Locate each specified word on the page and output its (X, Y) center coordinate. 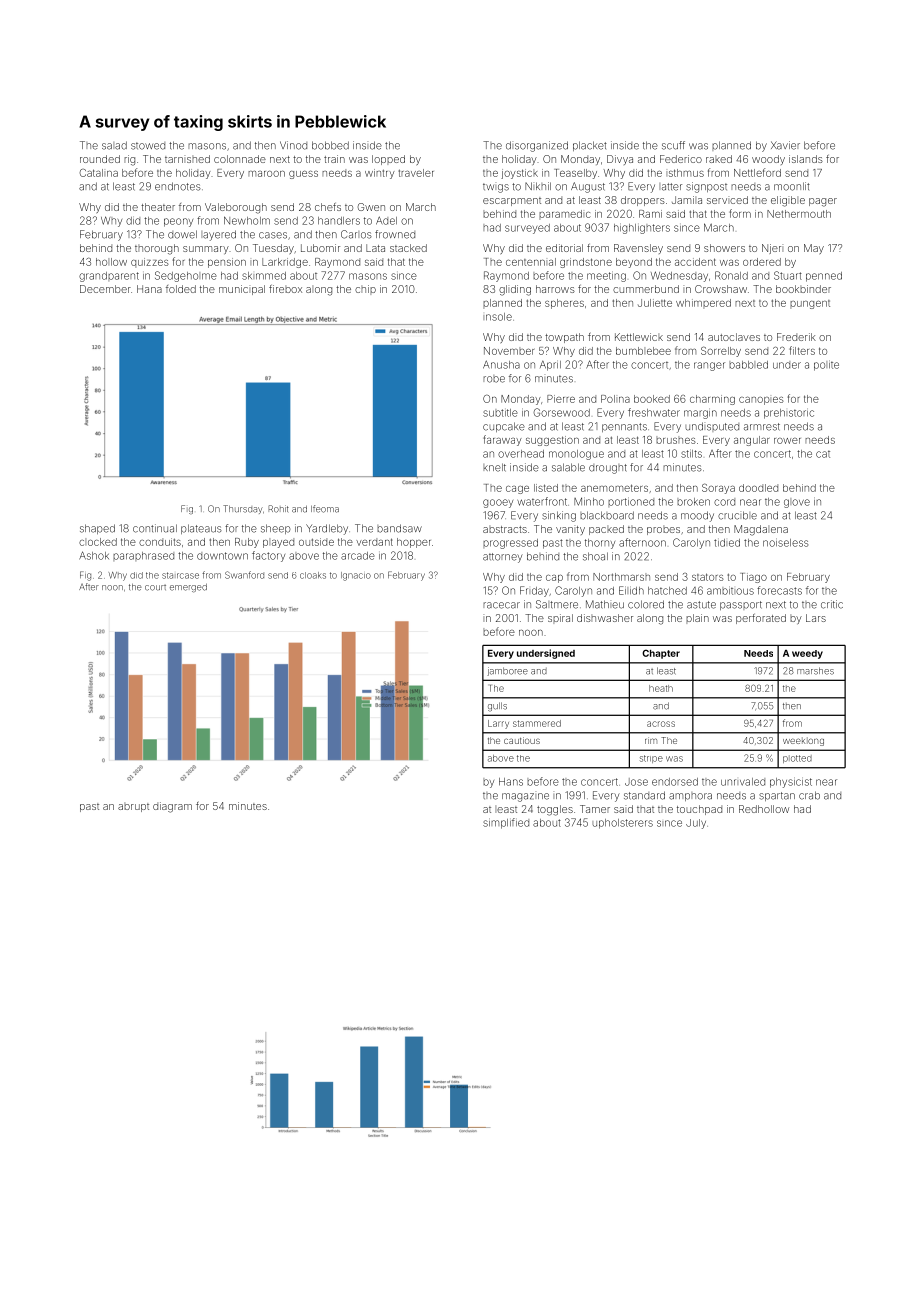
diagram (172, 807)
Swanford (244, 575)
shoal (595, 556)
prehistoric (789, 414)
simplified (506, 823)
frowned (395, 234)
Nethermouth (799, 214)
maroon (266, 173)
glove (797, 503)
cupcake (504, 427)
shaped (97, 529)
